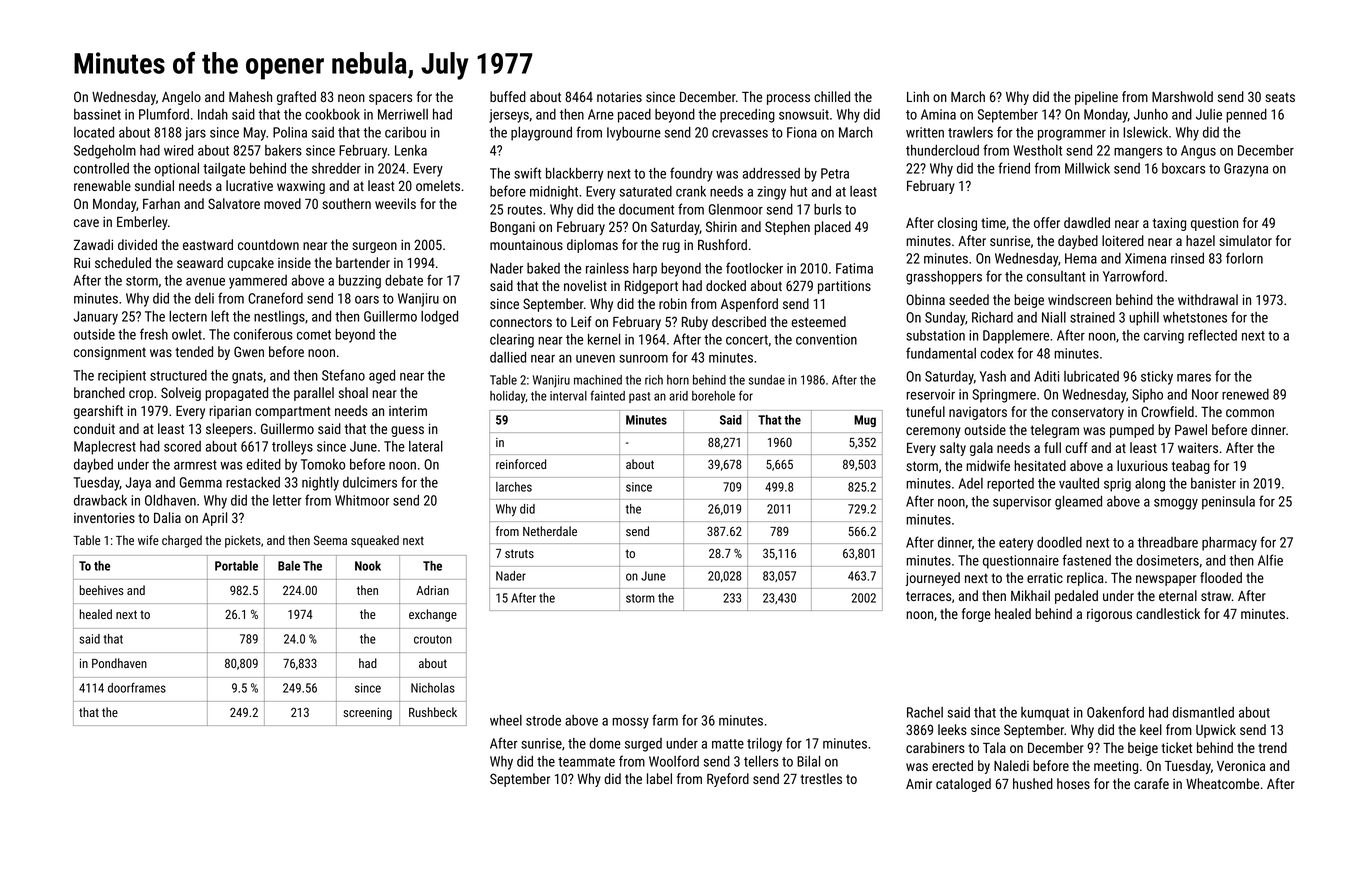 The height and width of the page is (887, 1372). I want to click on screening, so click(367, 714).
